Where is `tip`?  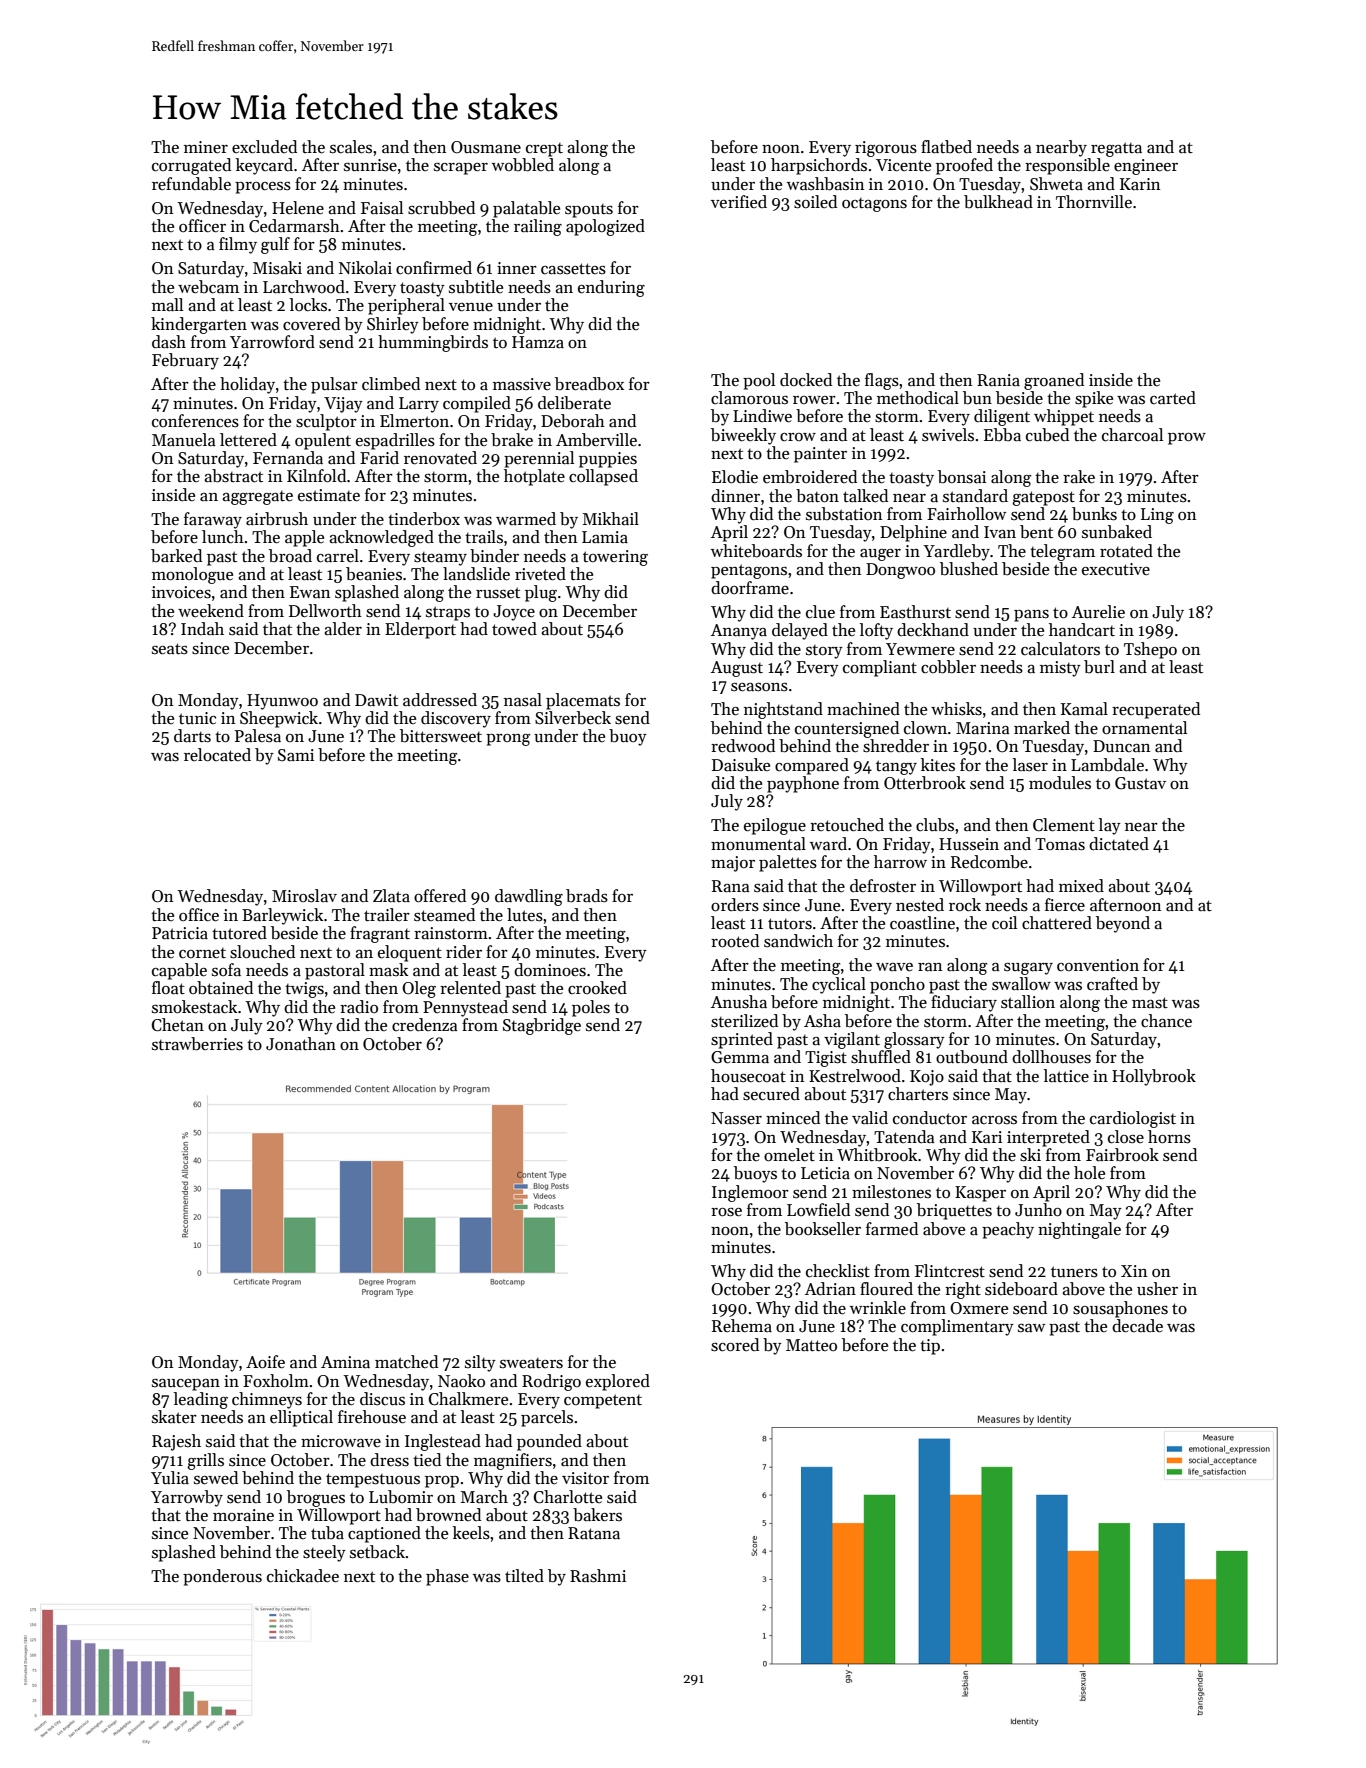 tip is located at coordinates (930, 1347).
